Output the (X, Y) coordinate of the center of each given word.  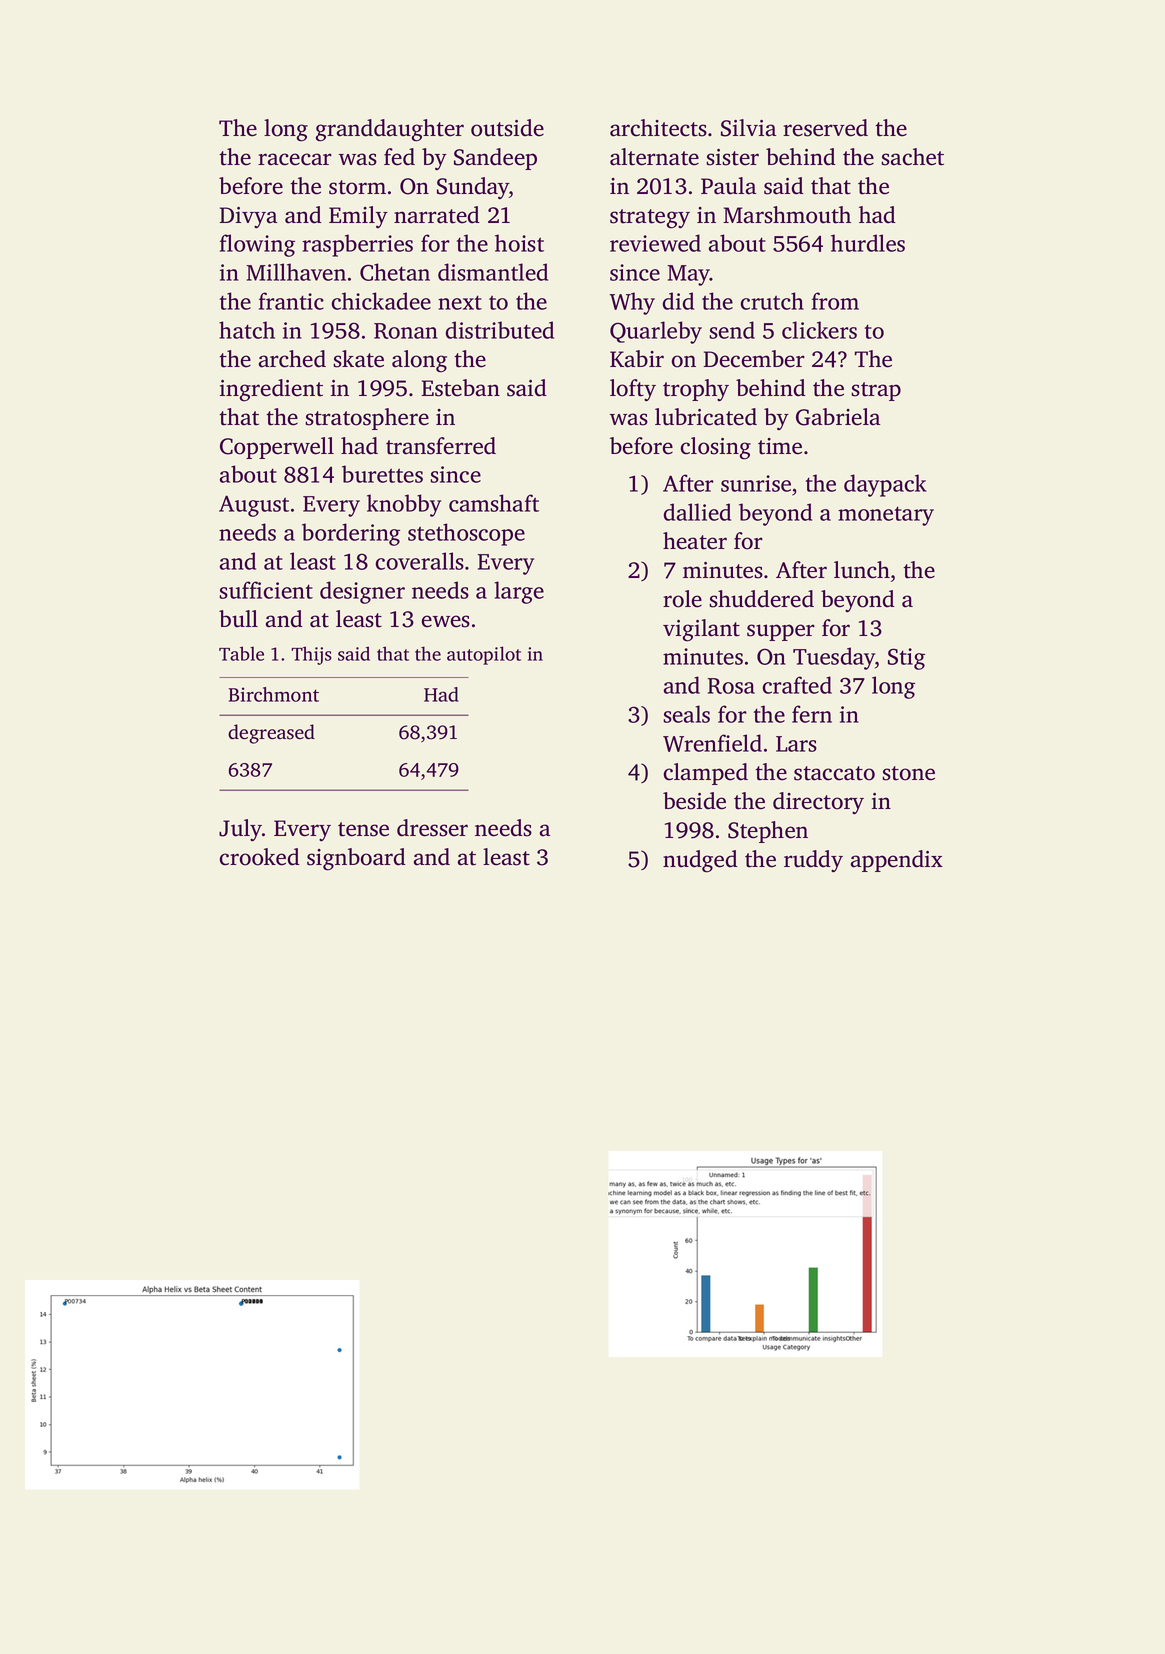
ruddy (813, 861)
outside (507, 128)
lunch (862, 570)
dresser (432, 828)
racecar (295, 159)
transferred (441, 446)
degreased (271, 734)
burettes (382, 474)
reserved (825, 128)
